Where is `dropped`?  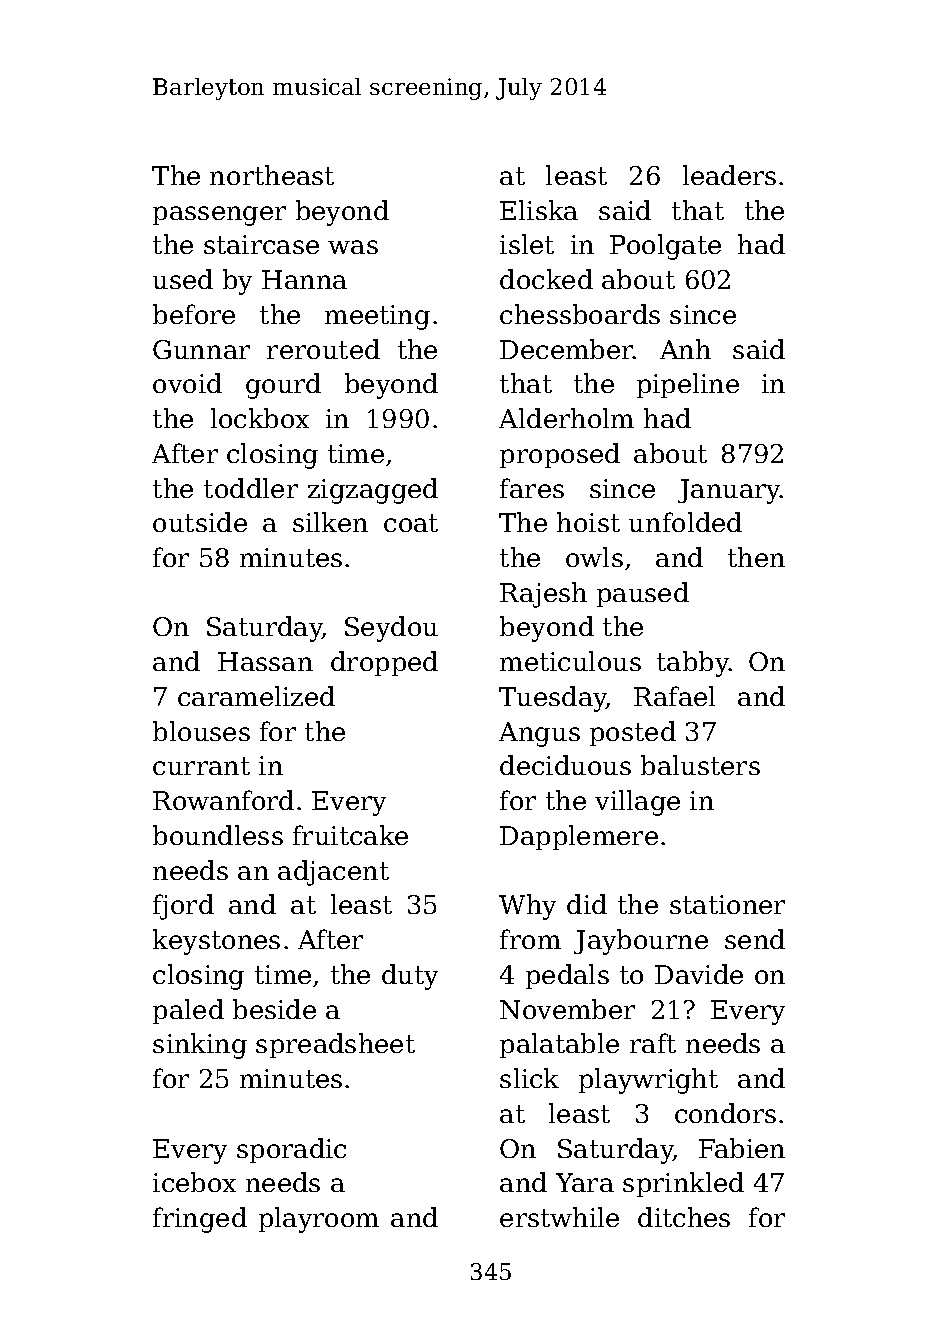 dropped is located at coordinates (384, 663).
